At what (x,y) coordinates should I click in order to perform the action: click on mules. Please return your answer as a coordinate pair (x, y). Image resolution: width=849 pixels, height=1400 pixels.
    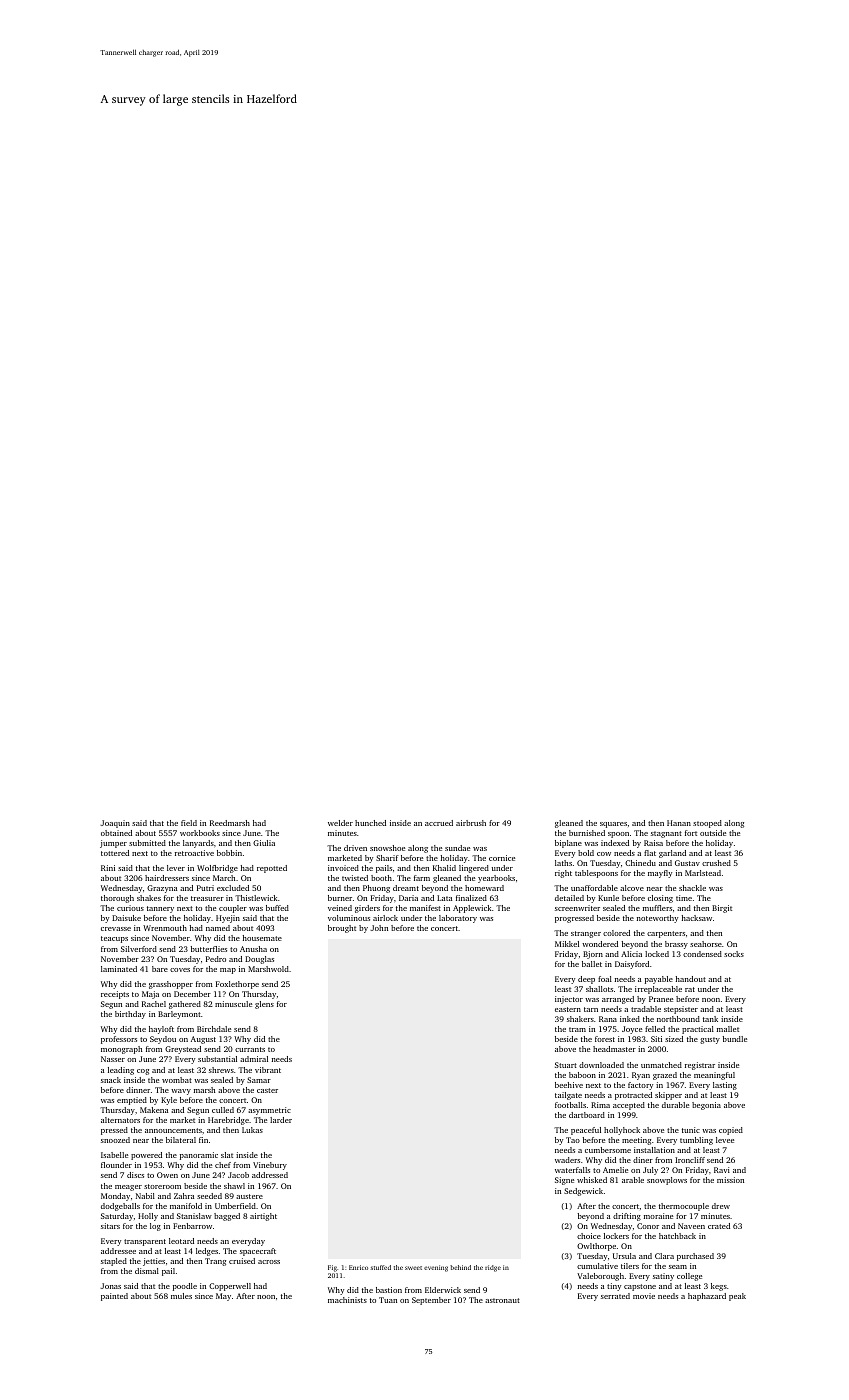
    Looking at the image, I should click on (181, 1296).
